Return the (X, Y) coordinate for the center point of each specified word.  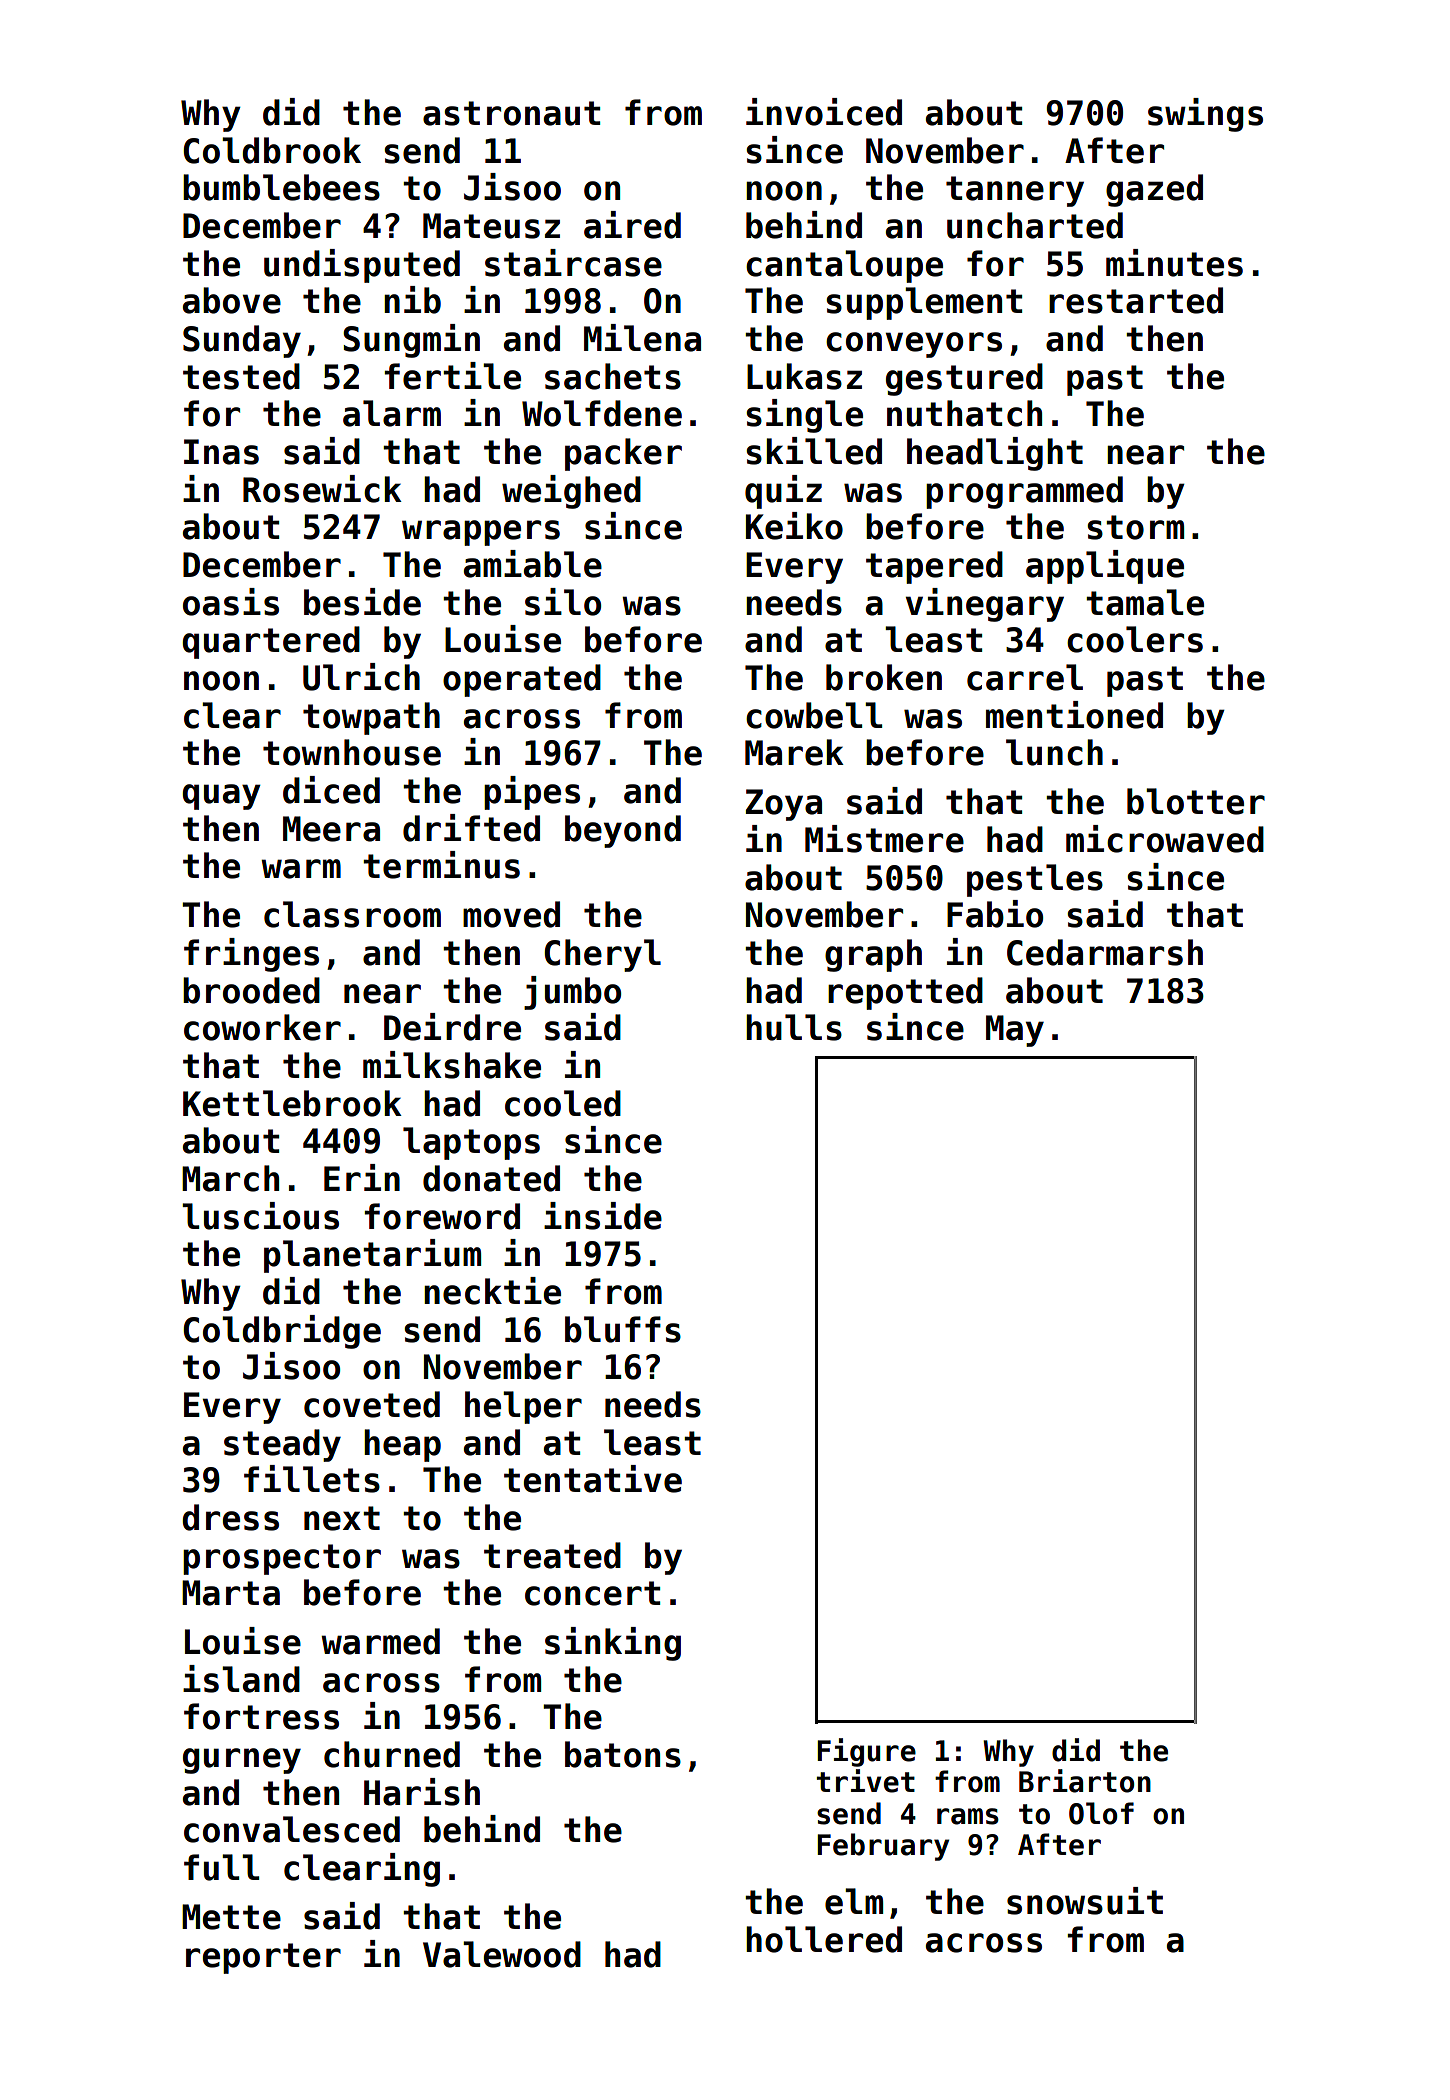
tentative (593, 1479)
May (1015, 1031)
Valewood (502, 1954)
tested (241, 376)
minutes (1174, 263)
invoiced (824, 112)
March (230, 1178)
